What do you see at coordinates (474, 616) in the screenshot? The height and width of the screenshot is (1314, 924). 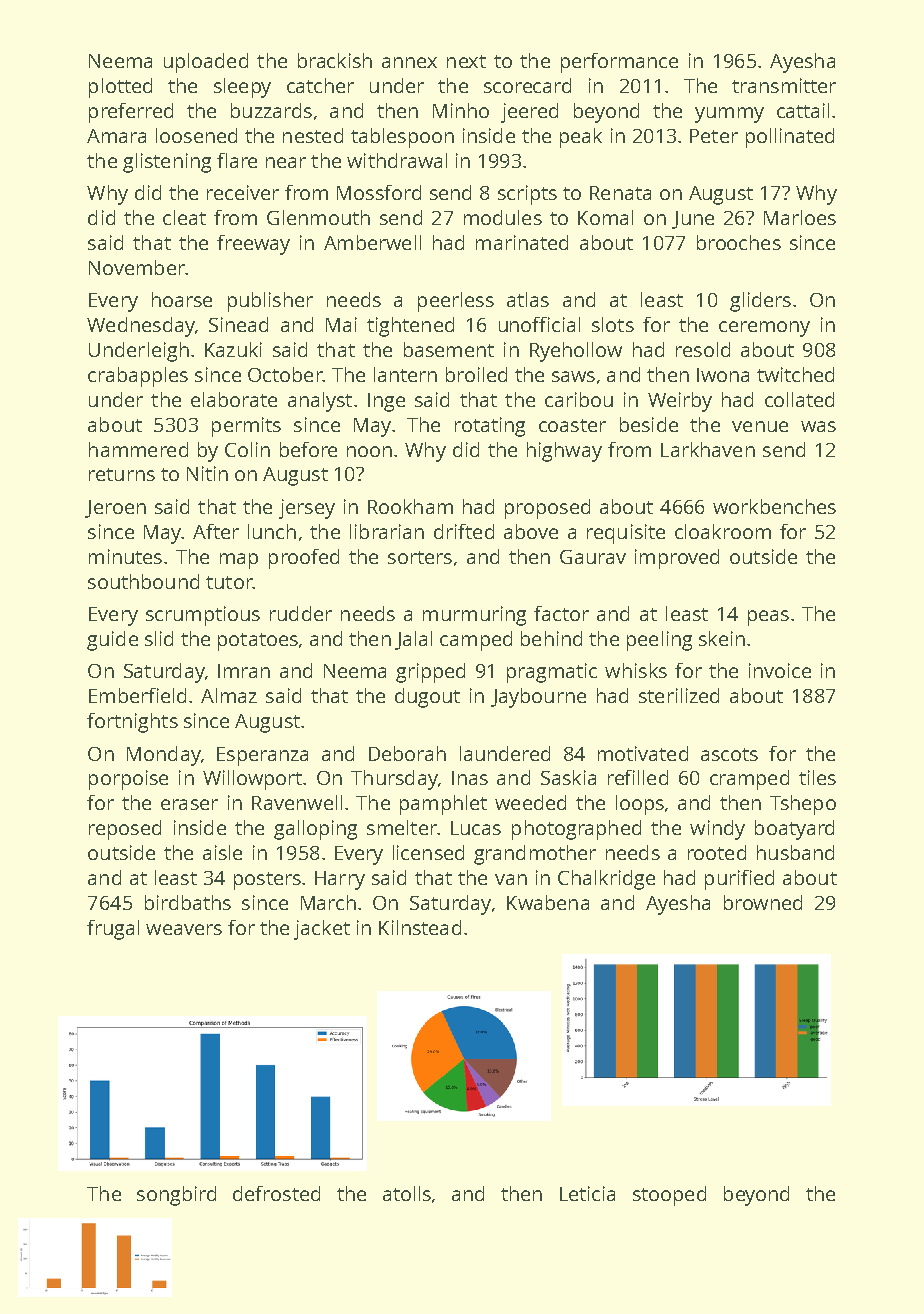 I see `murmuring` at bounding box center [474, 616].
